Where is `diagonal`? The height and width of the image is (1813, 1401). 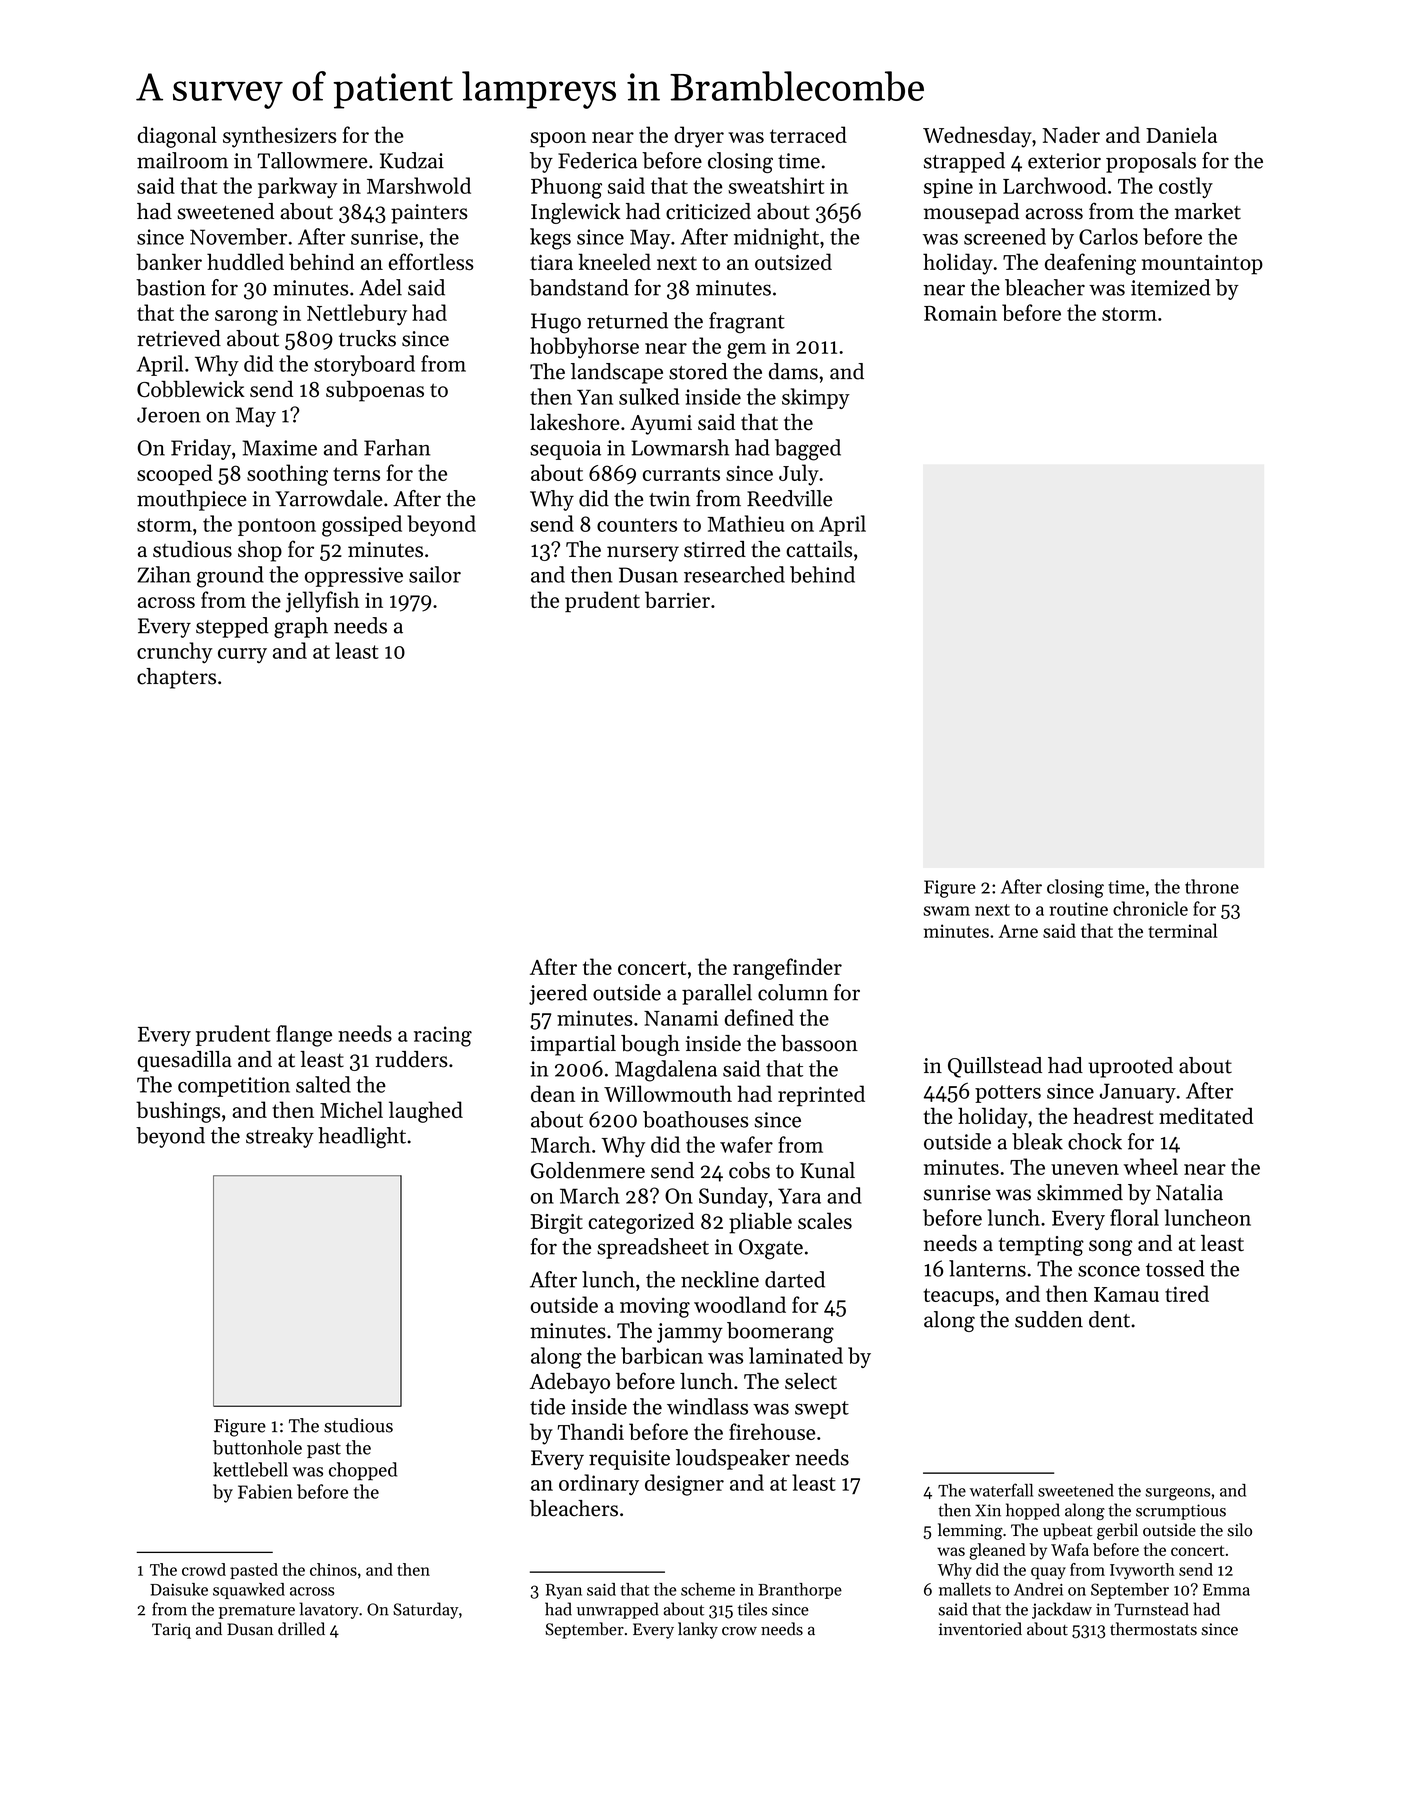 diagonal is located at coordinates (177, 137).
